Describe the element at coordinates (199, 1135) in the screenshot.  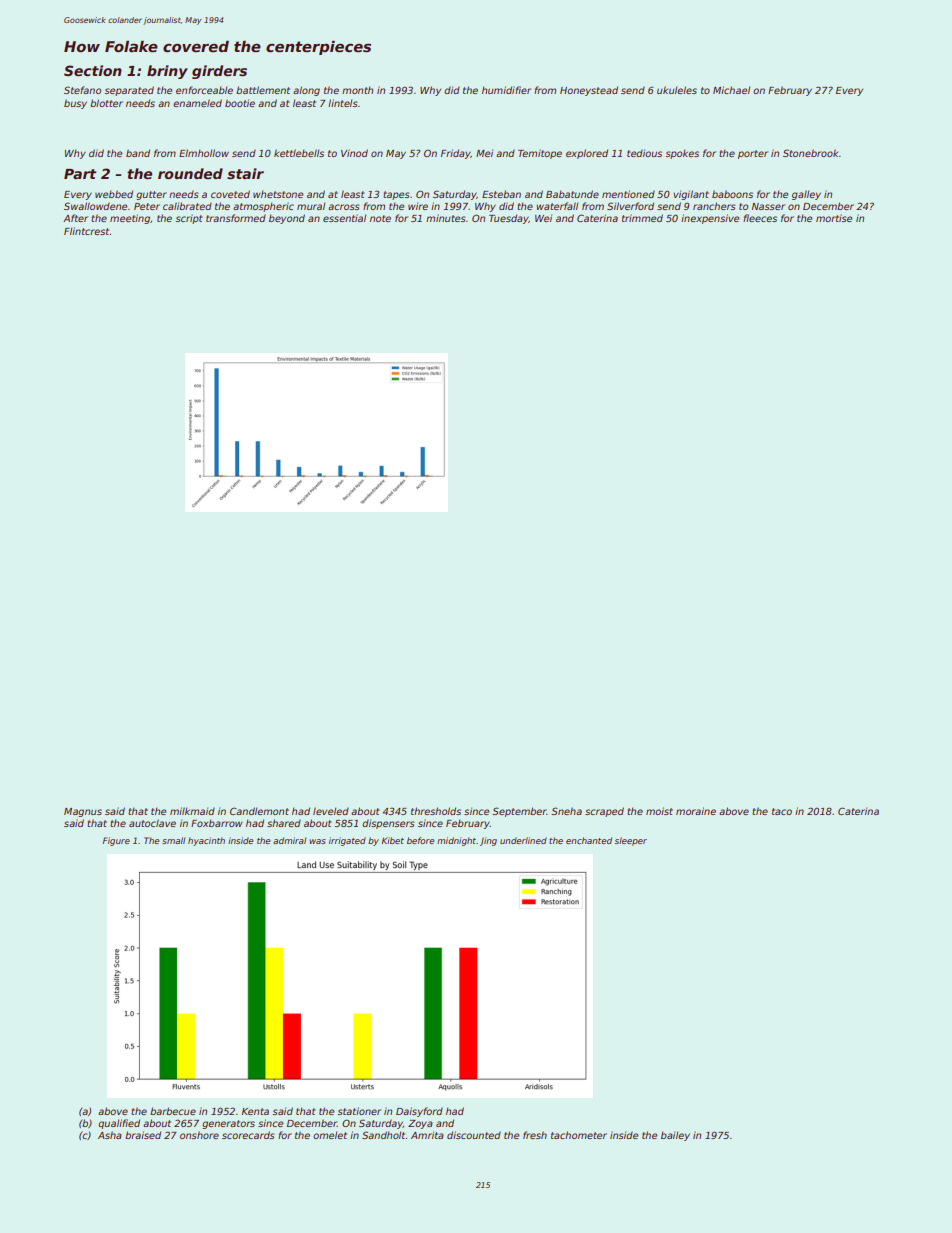
I see `onshore` at that location.
